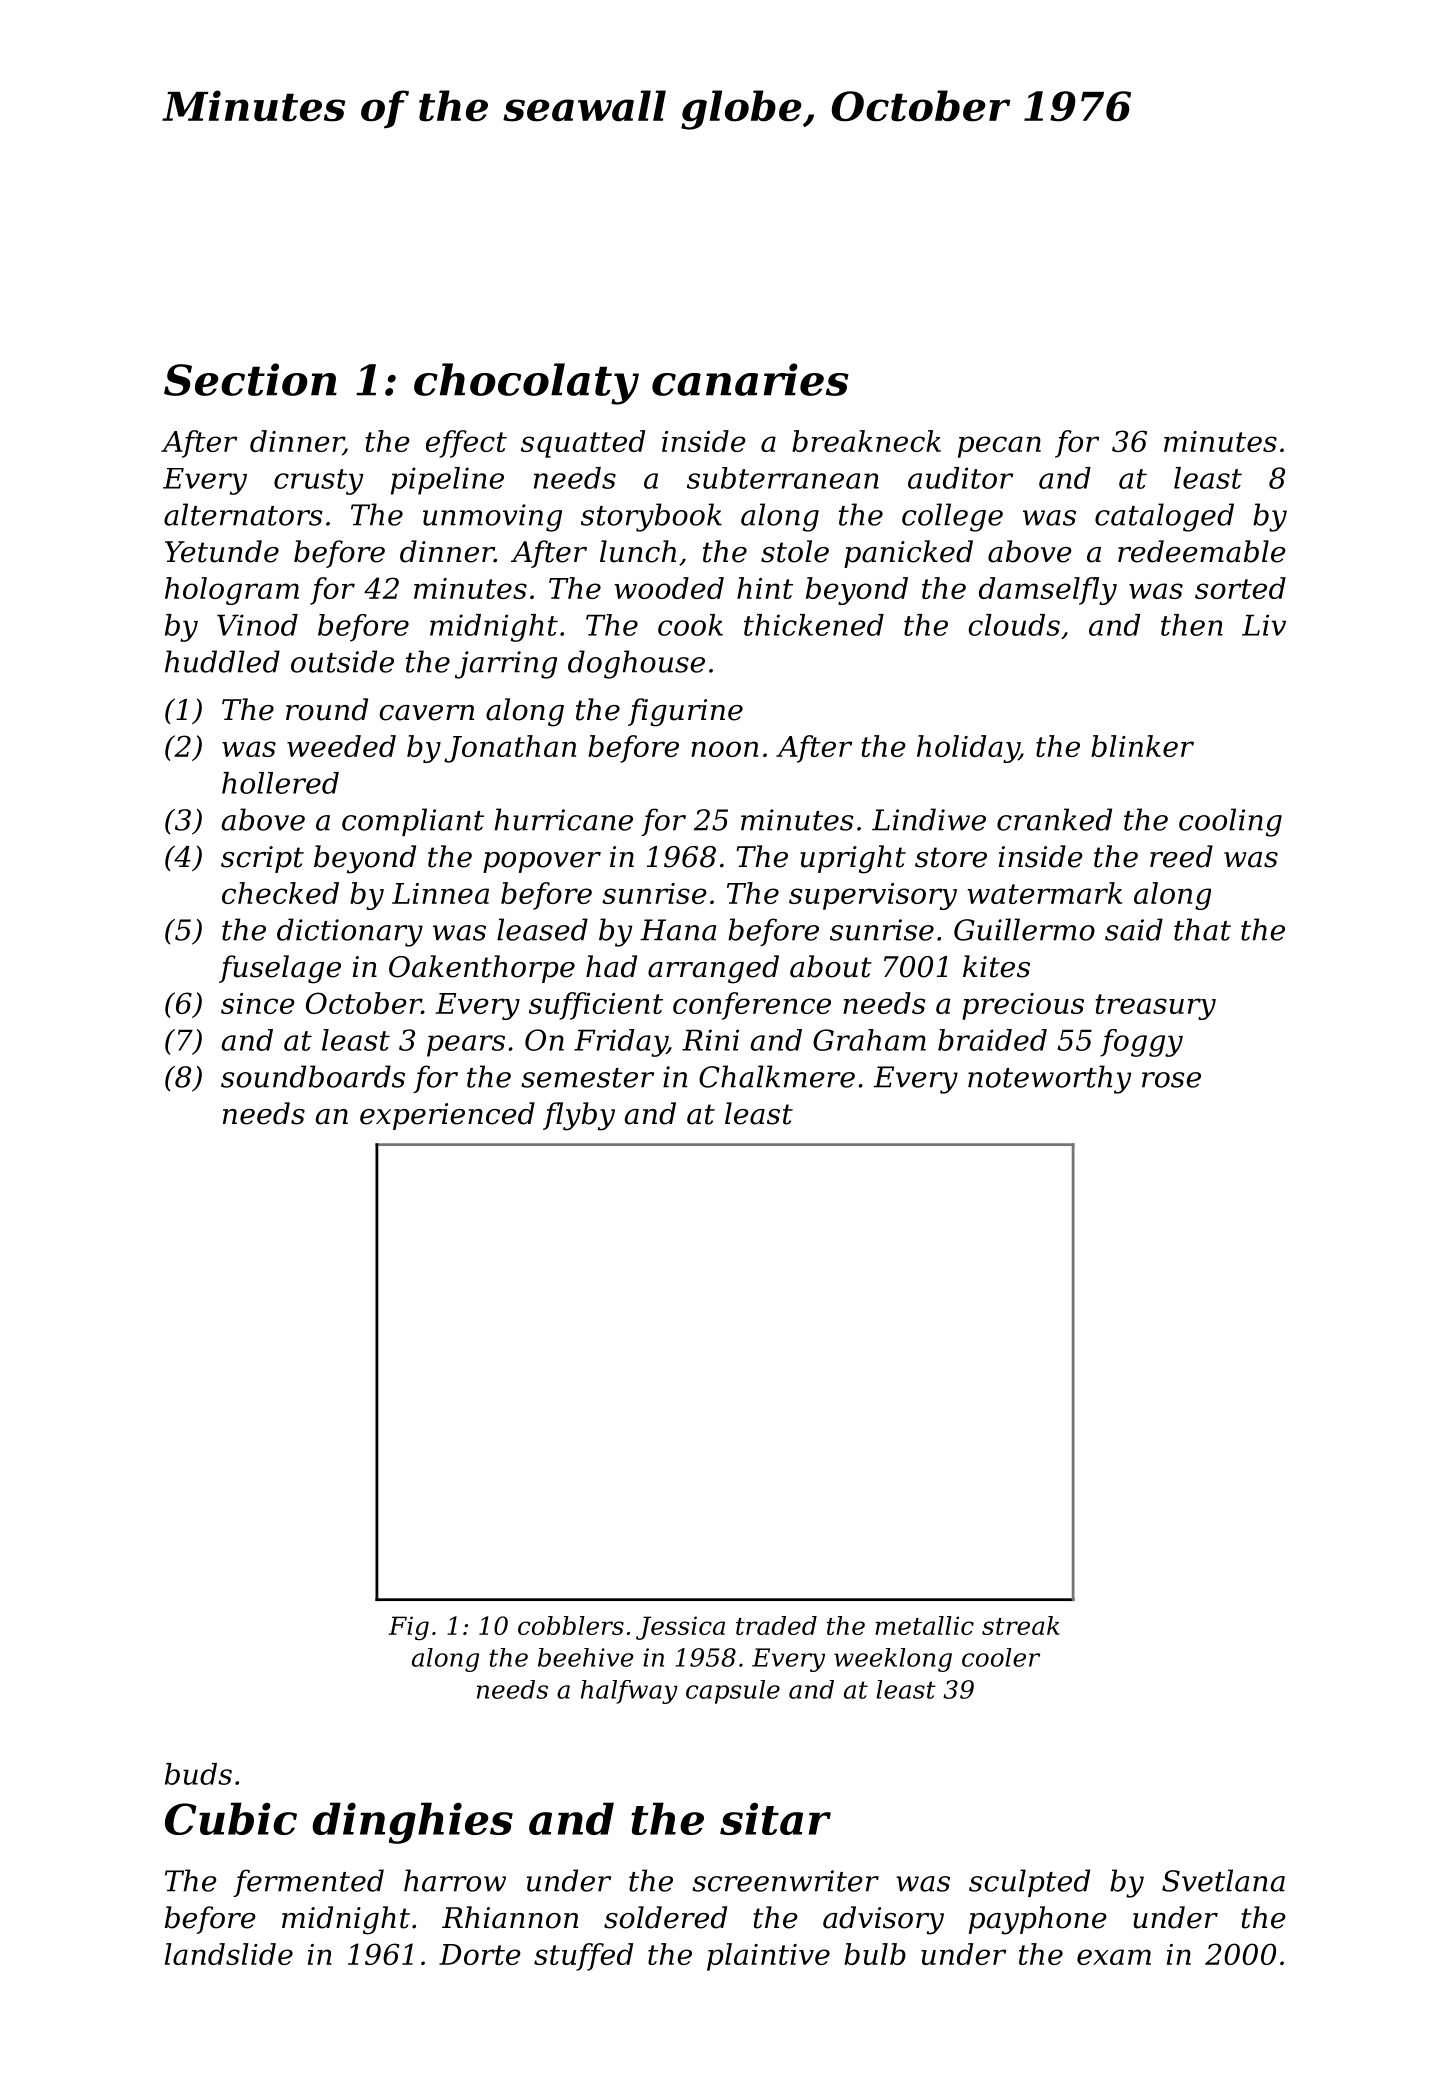  I want to click on flyby, so click(579, 1116).
